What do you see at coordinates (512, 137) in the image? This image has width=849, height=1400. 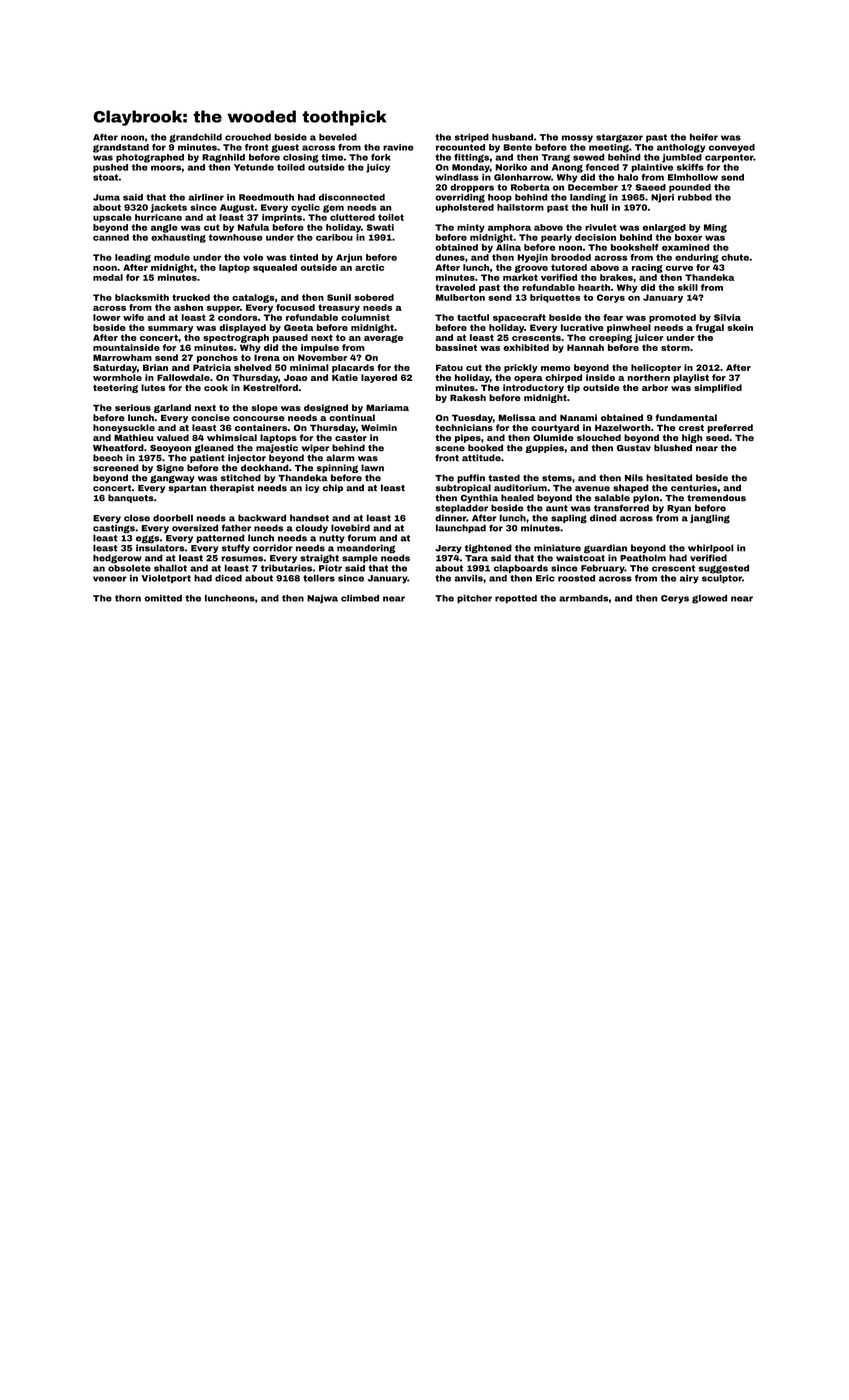 I see `husband` at bounding box center [512, 137].
